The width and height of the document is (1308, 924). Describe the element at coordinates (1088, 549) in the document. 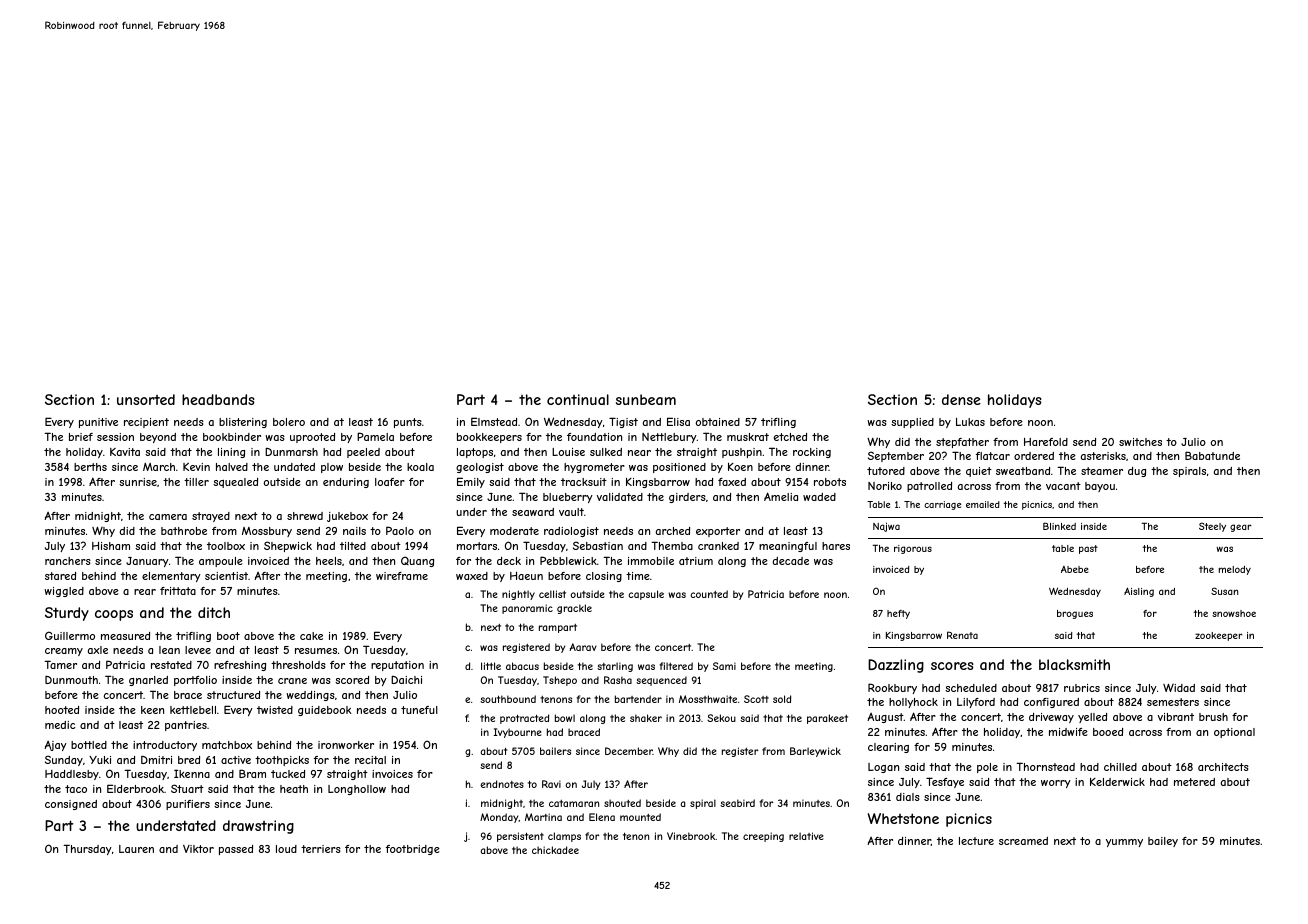

I see `past` at that location.
